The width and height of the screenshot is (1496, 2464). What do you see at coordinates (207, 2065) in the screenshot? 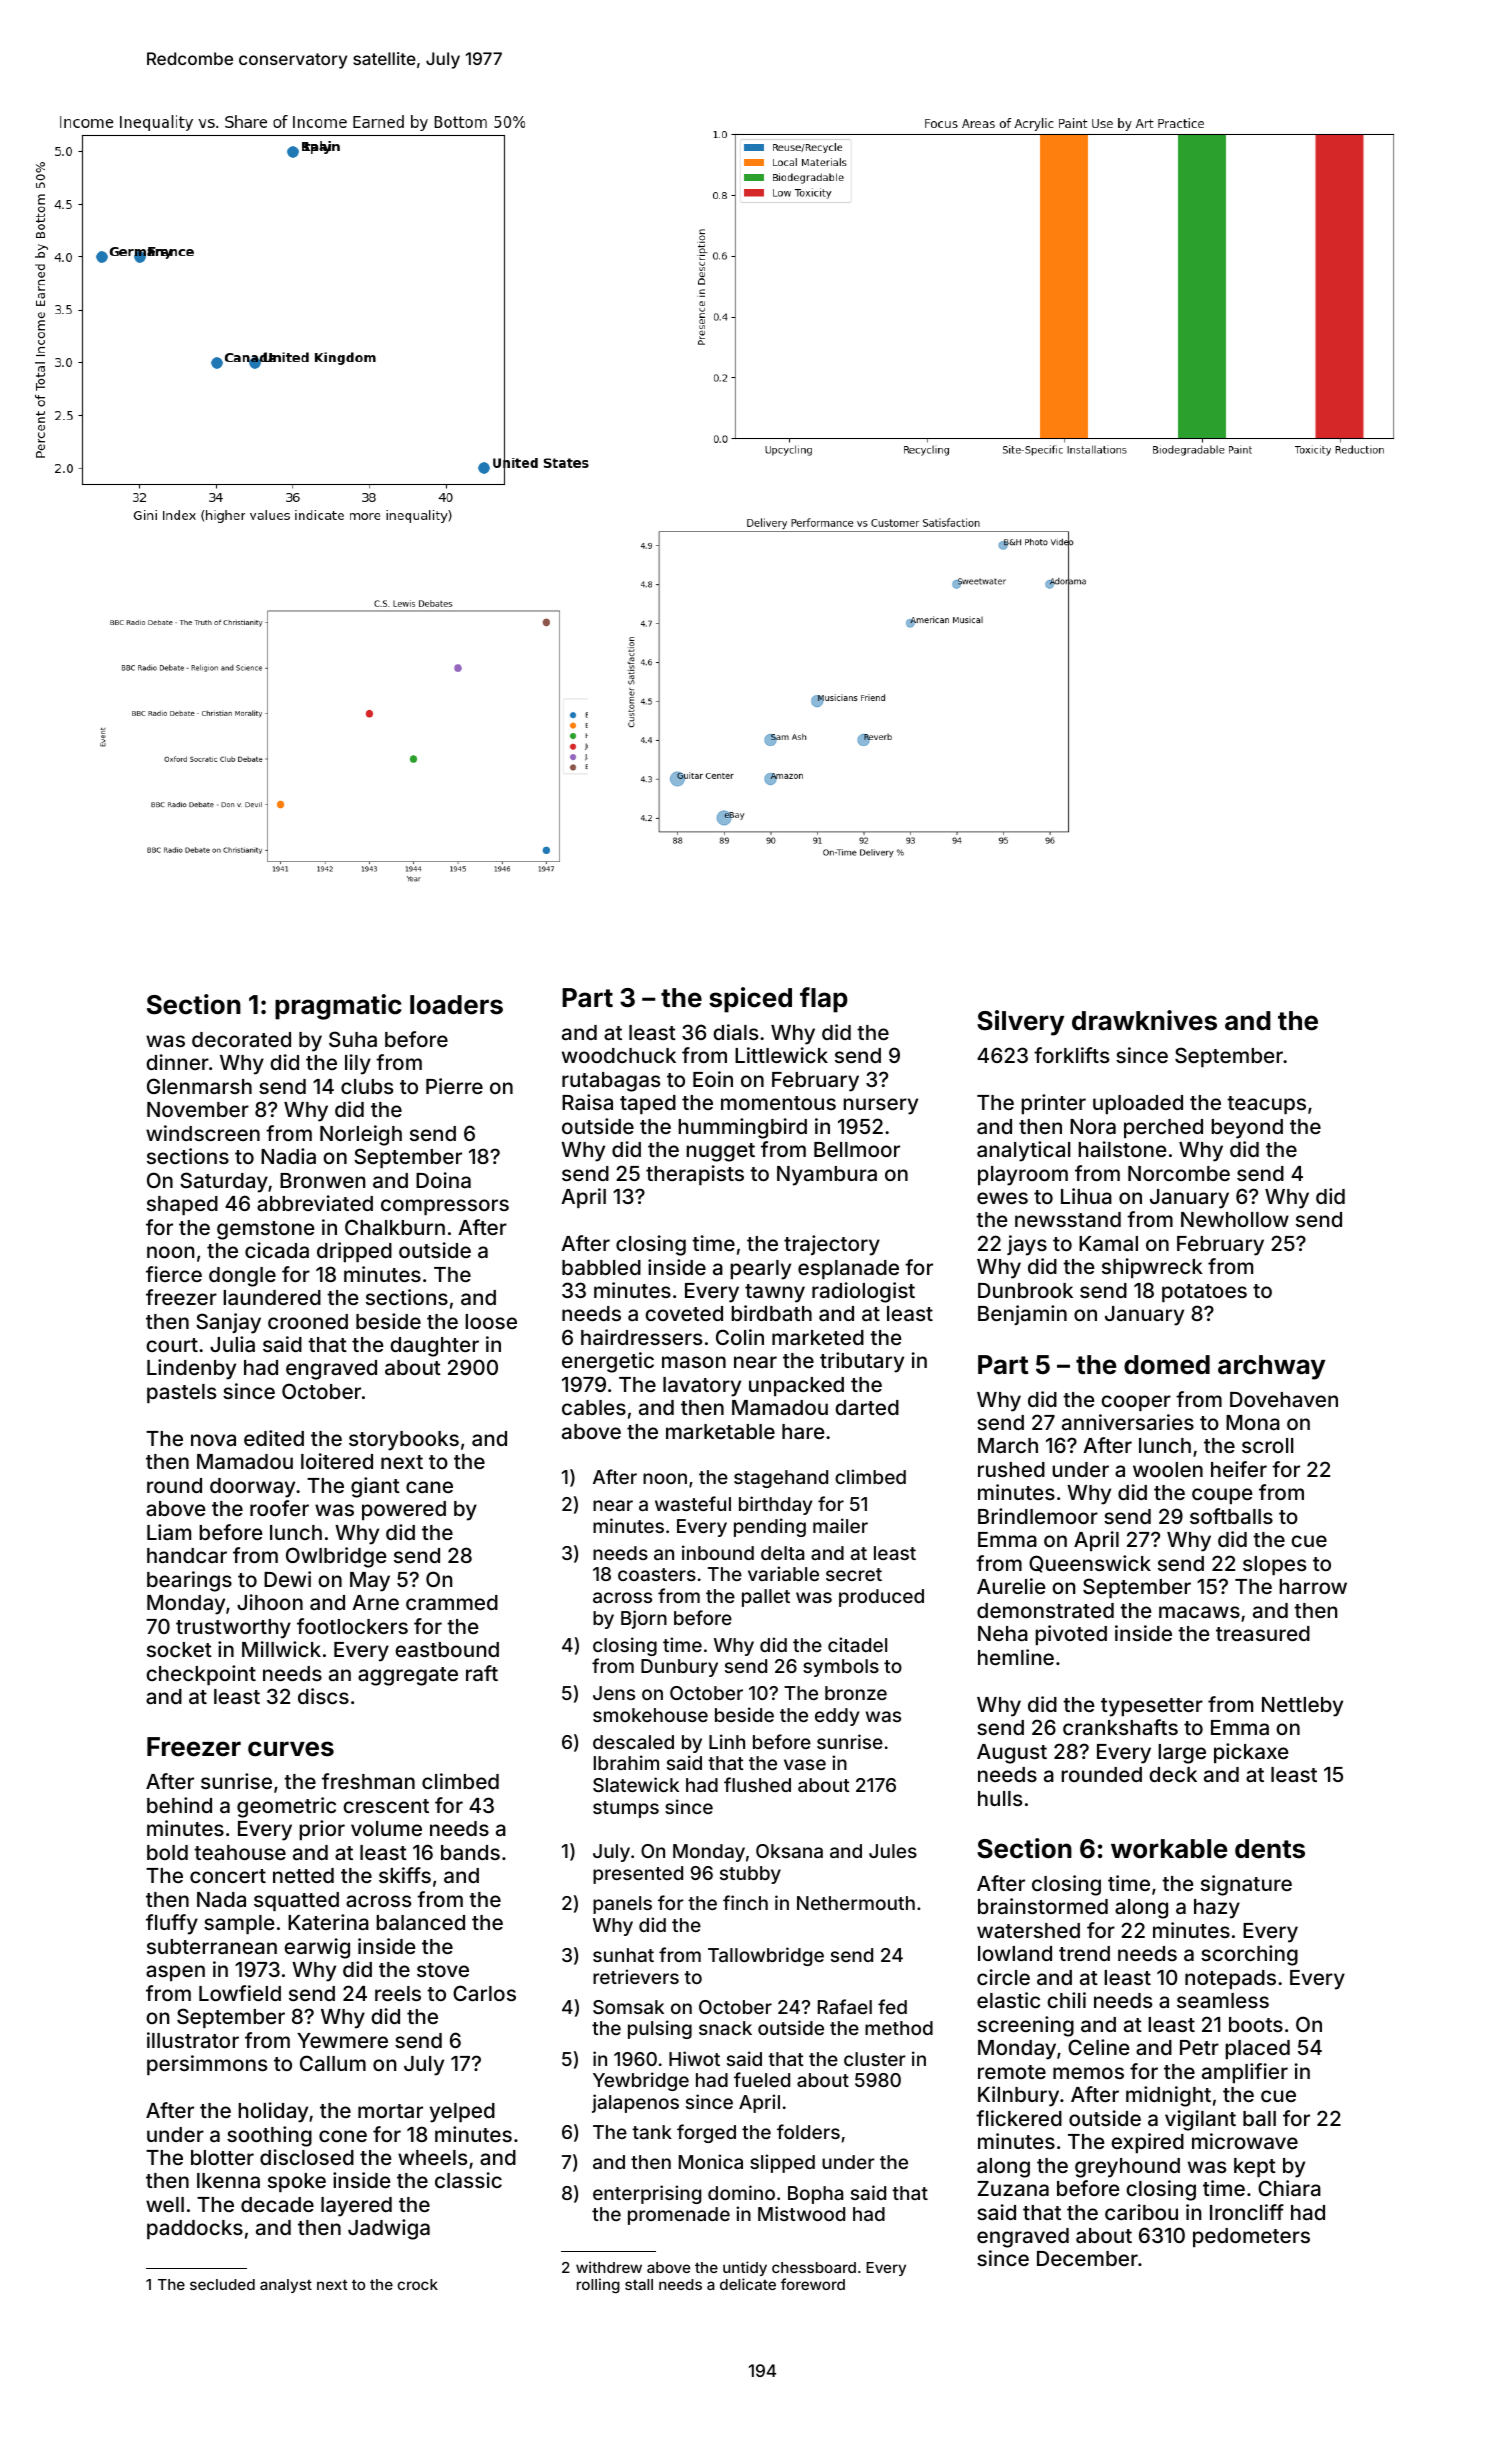
I see `persimmons` at bounding box center [207, 2065].
